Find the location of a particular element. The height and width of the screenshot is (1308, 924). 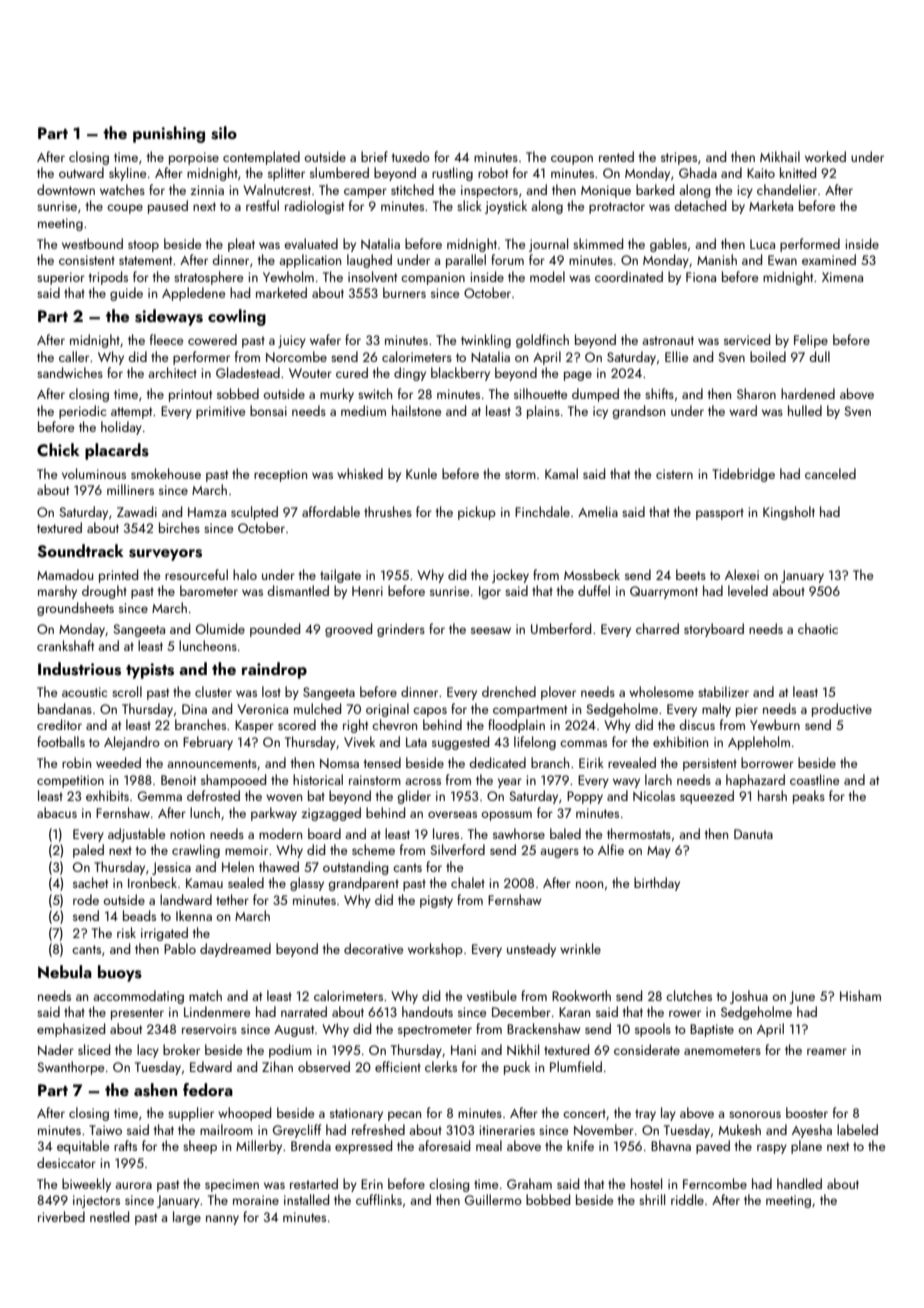

Olumide is located at coordinates (220, 628).
